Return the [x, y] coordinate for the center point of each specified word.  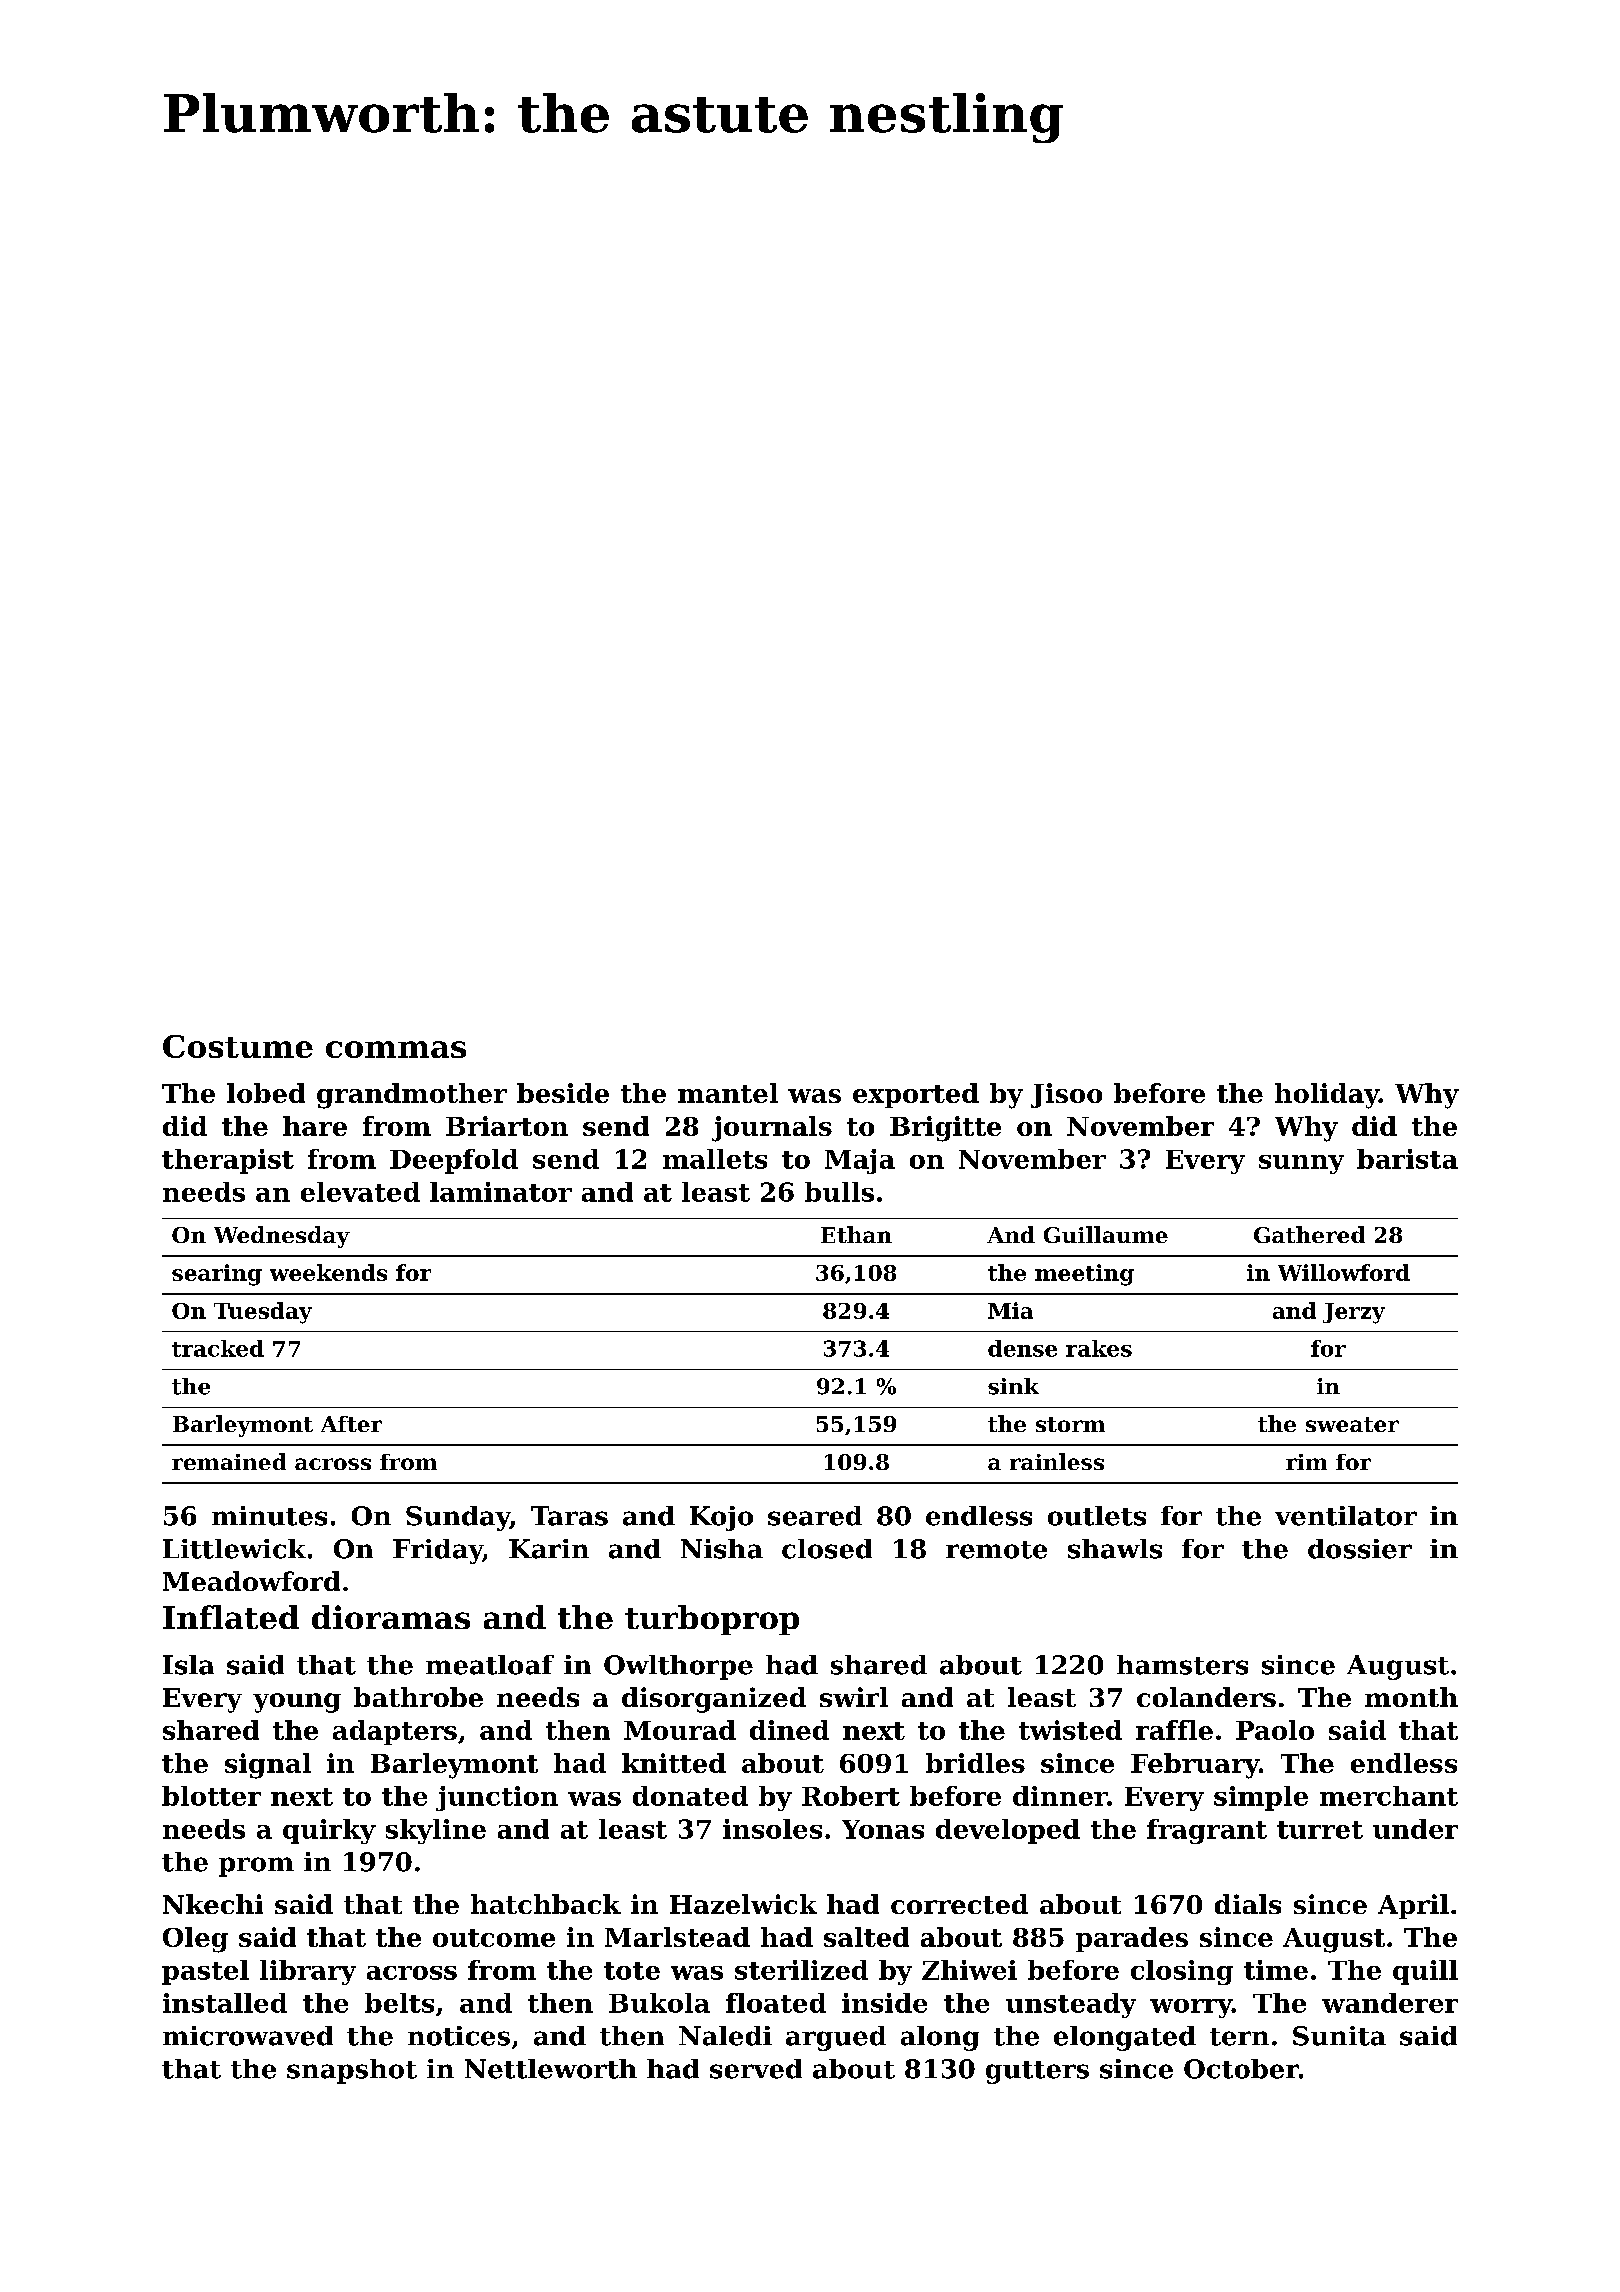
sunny [1301, 1164]
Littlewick [234, 1549]
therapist [228, 1161]
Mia [1010, 1310]
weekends [328, 1272]
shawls [1115, 1549]
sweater [1352, 1424]
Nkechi [213, 1904]
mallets [715, 1159]
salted [866, 1937]
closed [827, 1549]
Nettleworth [551, 2069]
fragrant [1207, 1831]
